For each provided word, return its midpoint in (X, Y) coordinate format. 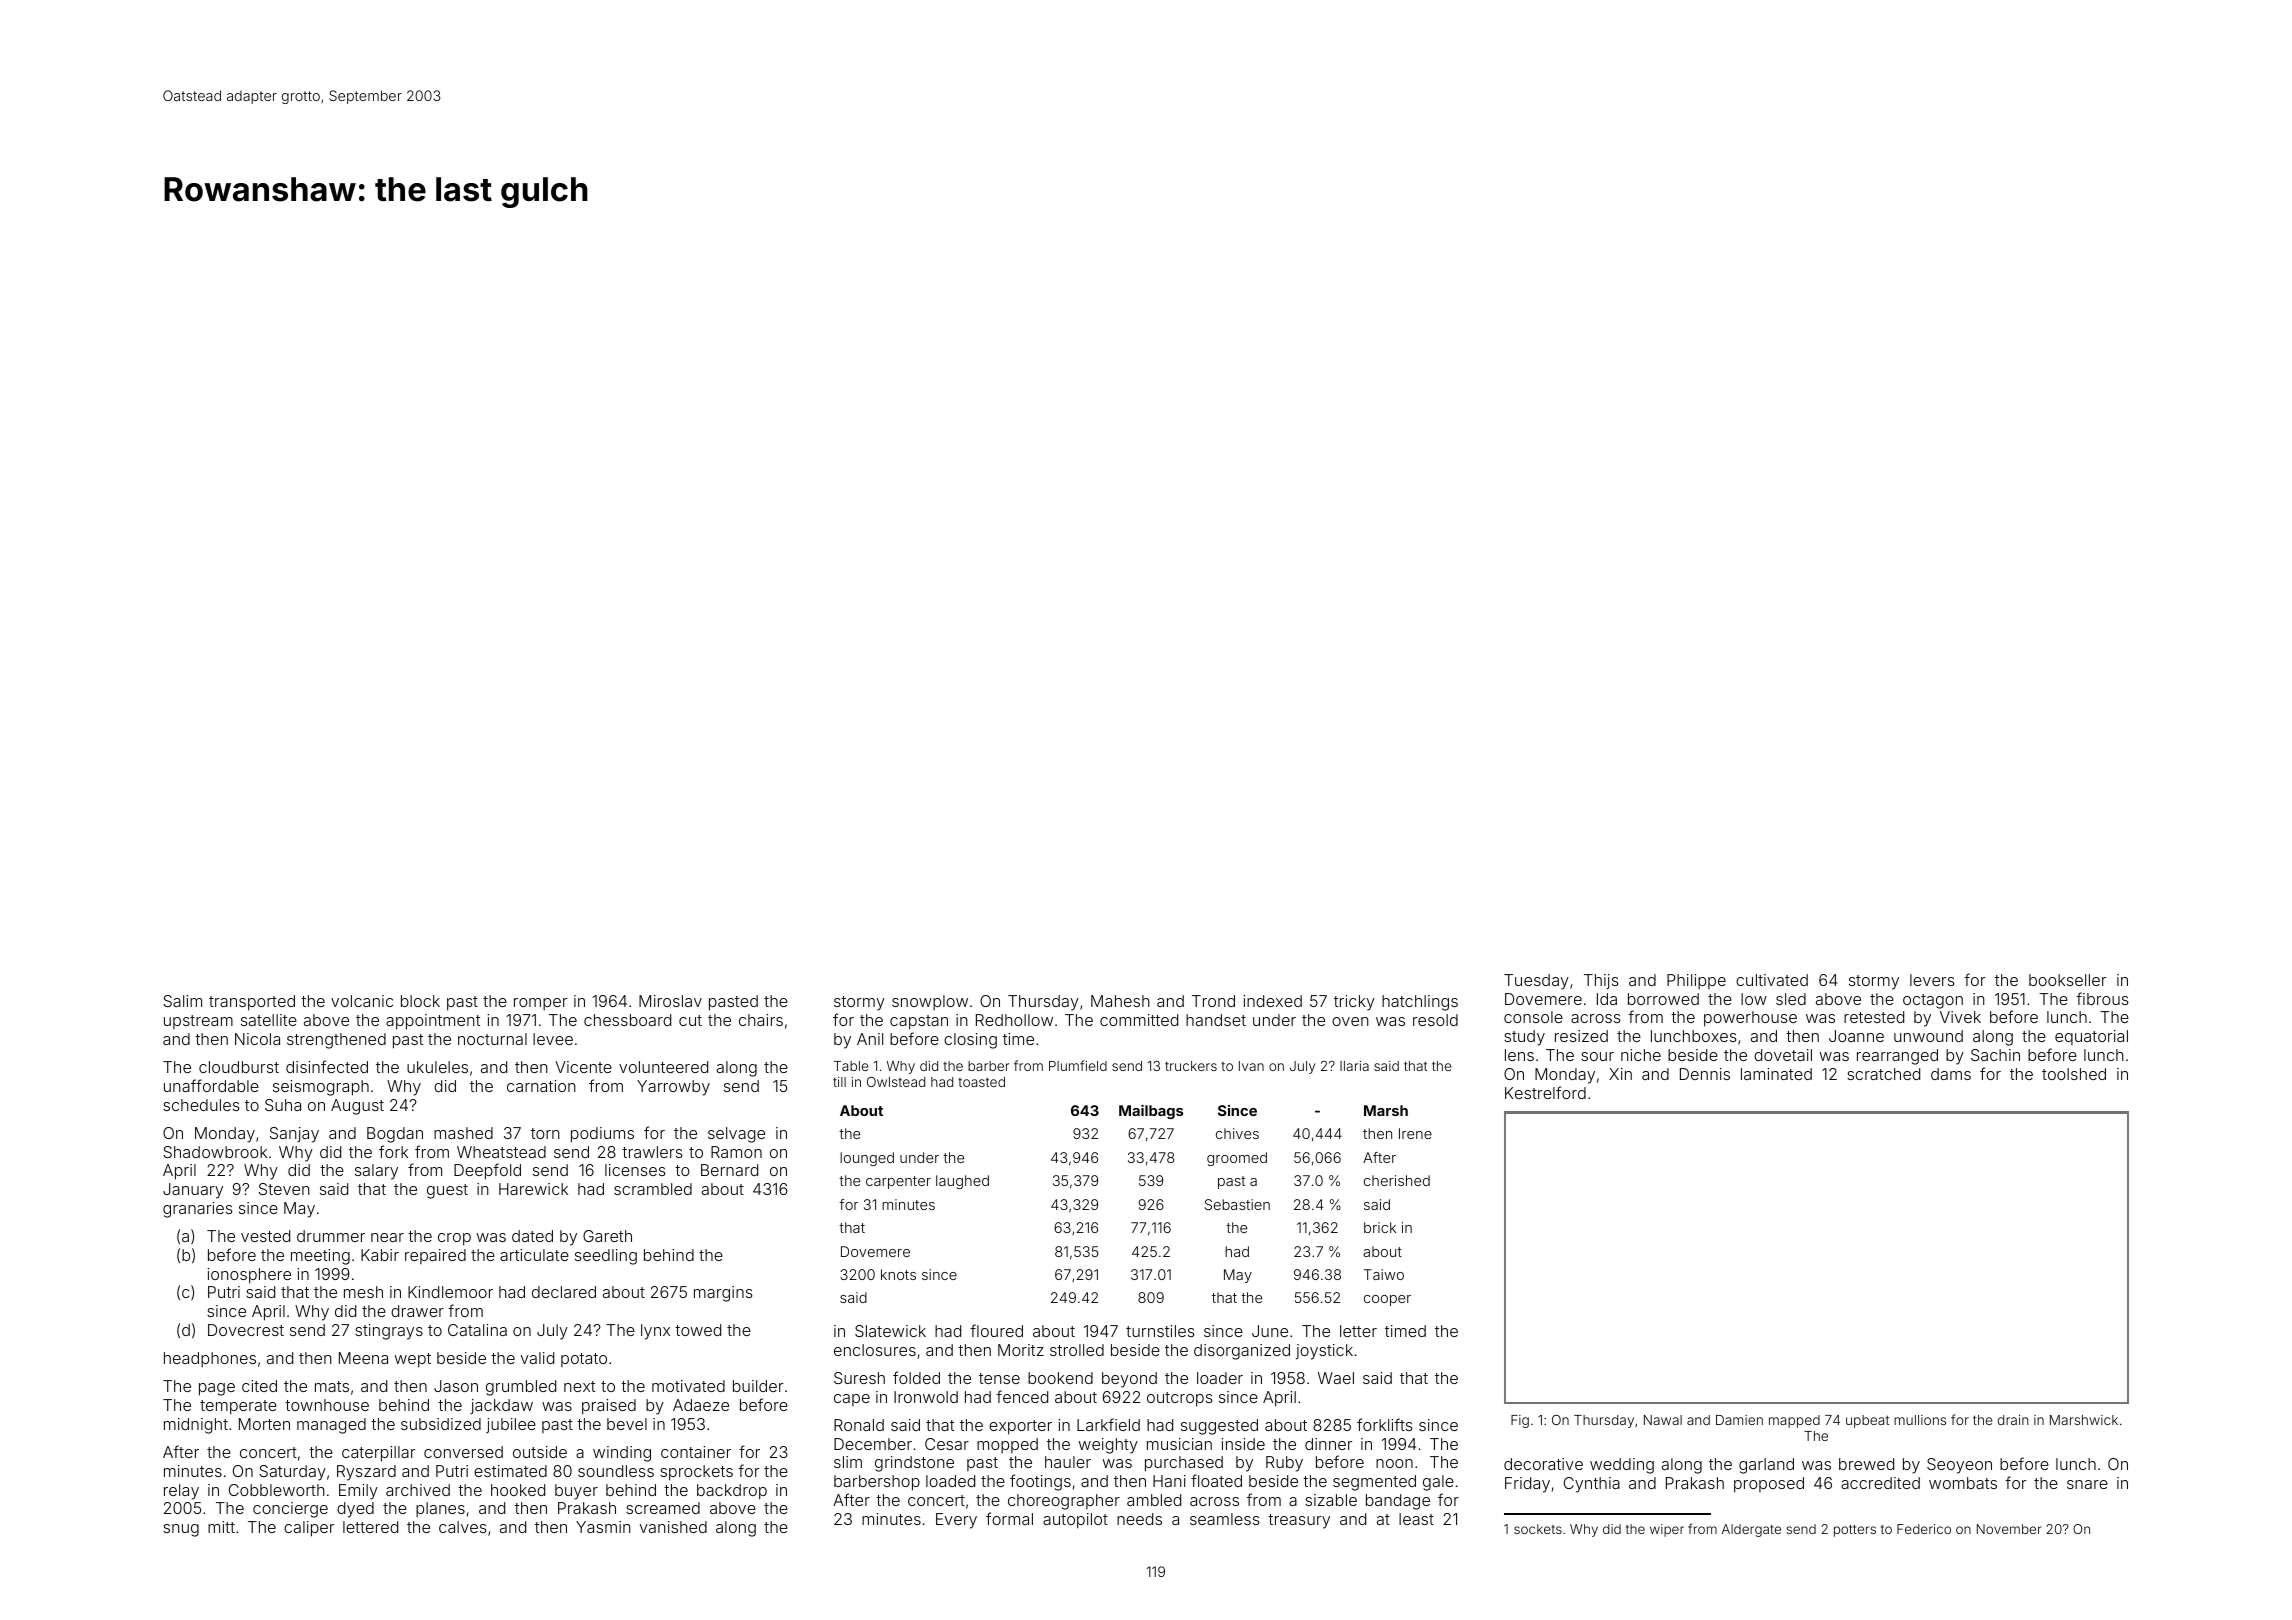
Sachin (1995, 1055)
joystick (1324, 1352)
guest (447, 1191)
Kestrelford (1545, 1092)
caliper (309, 1529)
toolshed (2074, 1074)
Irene (1415, 1133)
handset (1216, 1020)
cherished (1397, 1180)
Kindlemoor (450, 1292)
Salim (182, 1001)
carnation (541, 1086)
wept (413, 1360)
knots (898, 1274)
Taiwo (1384, 1274)
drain (2013, 1420)
